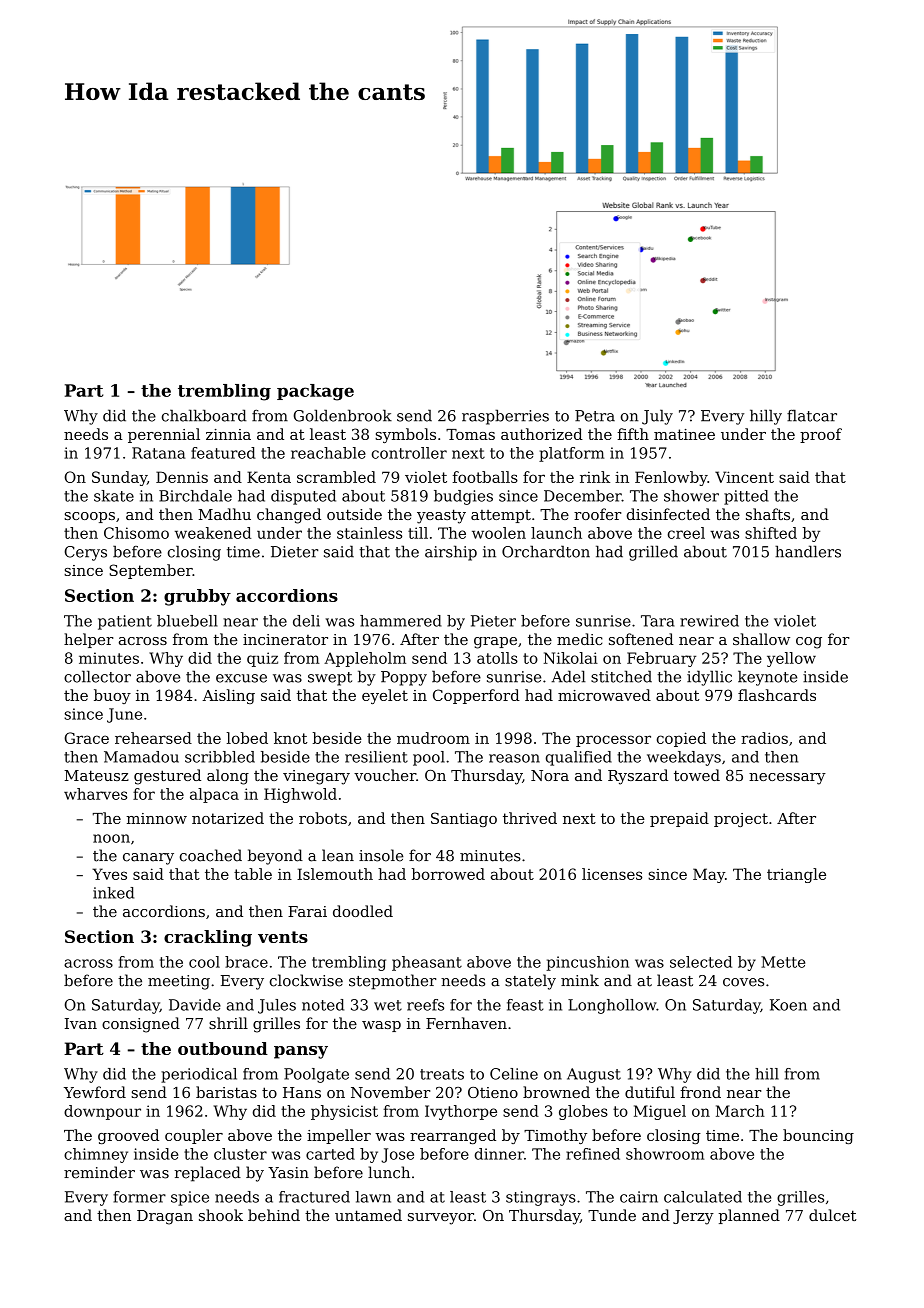  I want to click on weekdays, so click(684, 758).
